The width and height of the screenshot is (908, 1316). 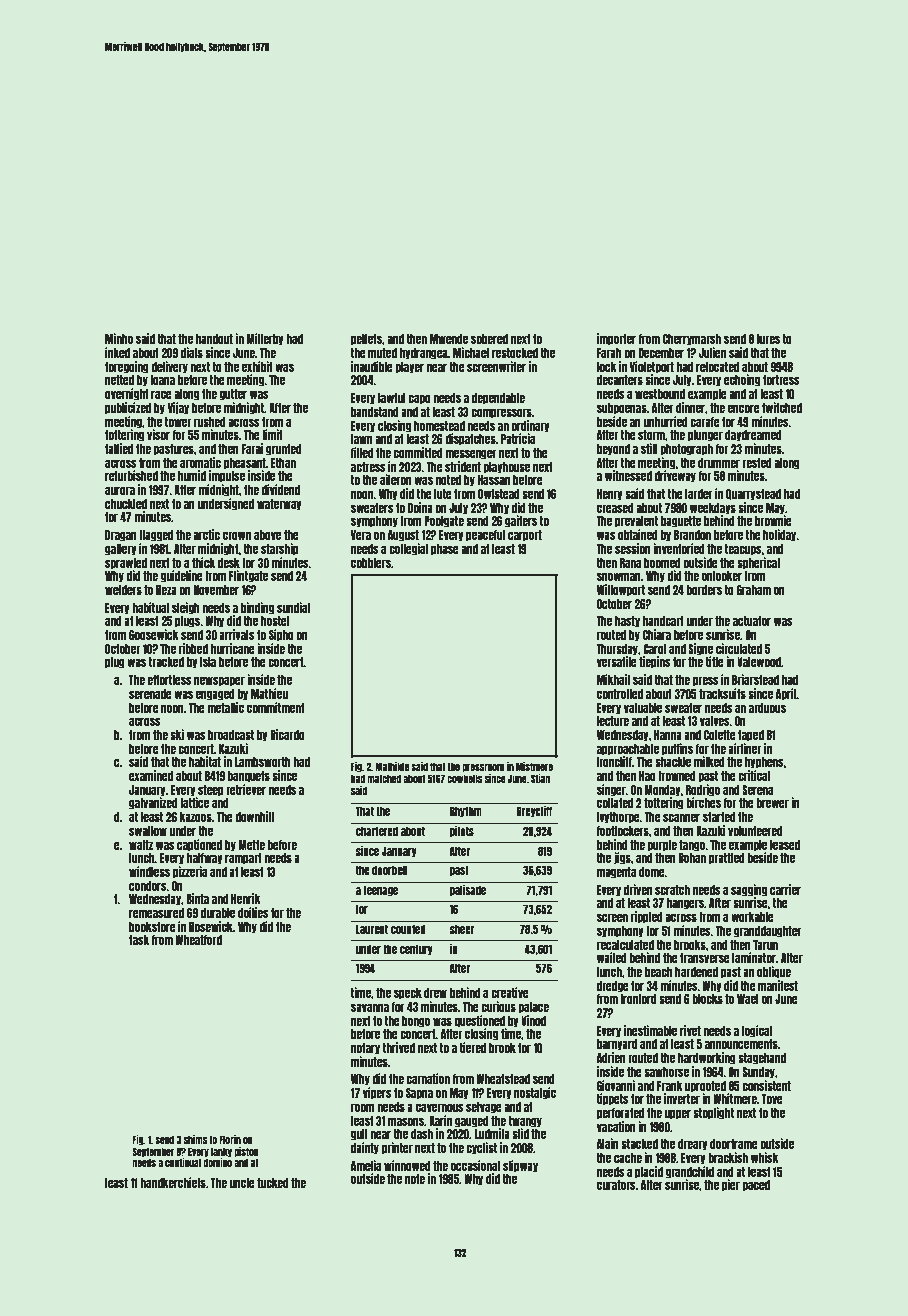 I want to click on notary, so click(x=365, y=1049).
